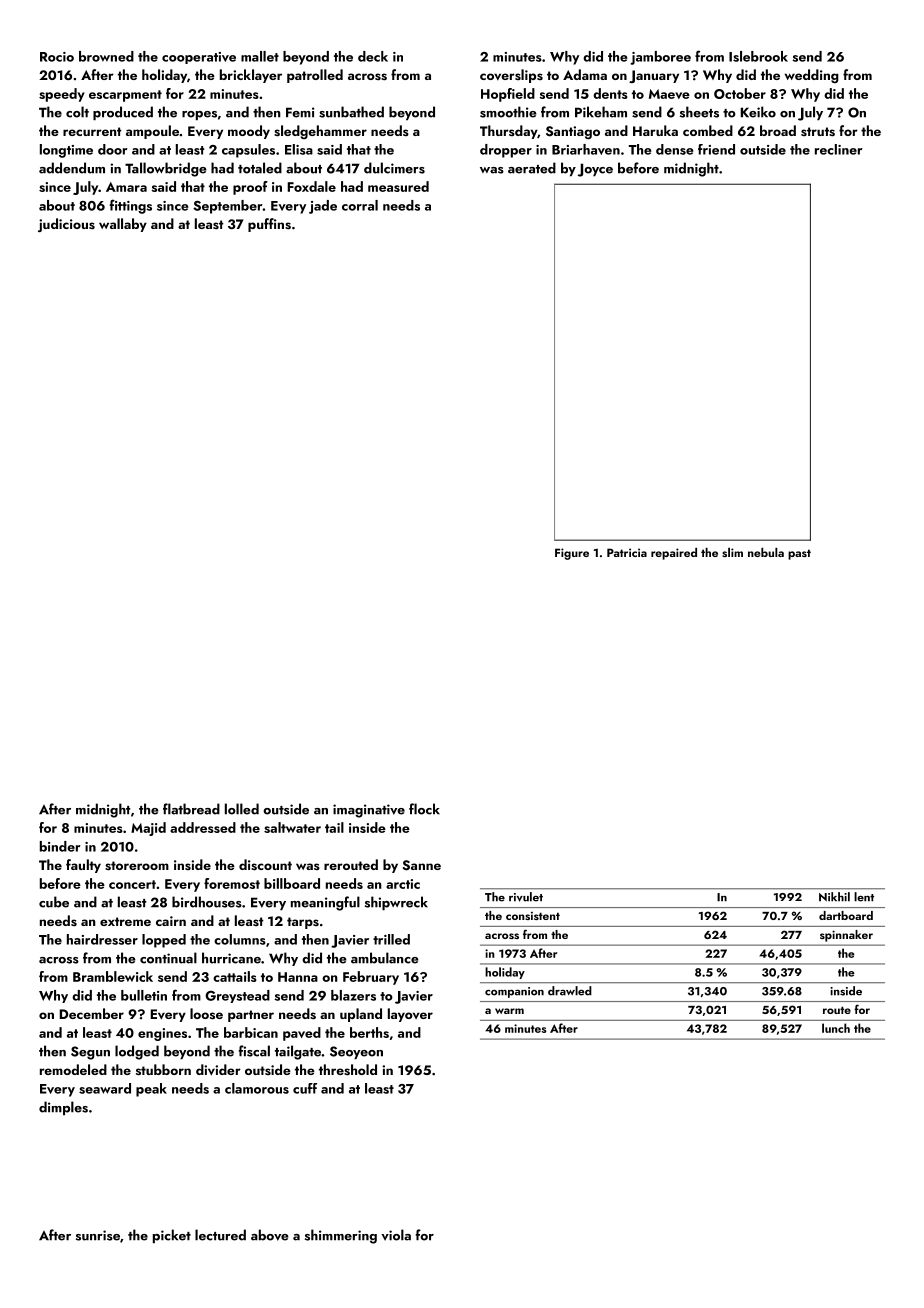 This page has width=924, height=1308. What do you see at coordinates (191, 809) in the page?
I see `flatbread` at bounding box center [191, 809].
